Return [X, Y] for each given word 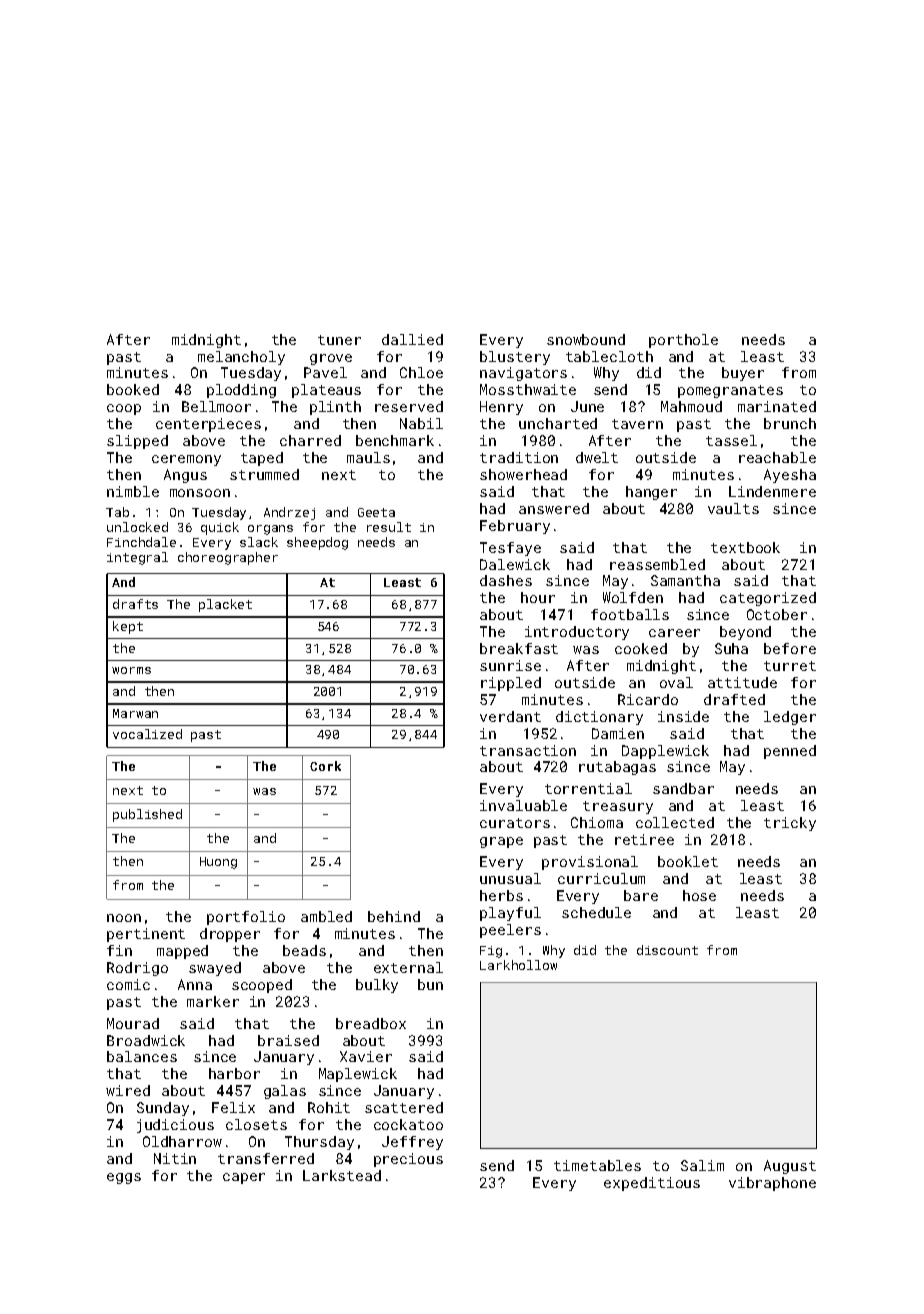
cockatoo [408, 1124]
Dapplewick [665, 752]
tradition [519, 457]
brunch [790, 423]
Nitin [175, 1158]
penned [790, 752]
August [790, 1167]
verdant [510, 716]
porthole [683, 341]
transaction [528, 750]
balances [142, 1056]
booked [133, 389]
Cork [325, 766]
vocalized [147, 734]
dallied [412, 339]
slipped [137, 442]
